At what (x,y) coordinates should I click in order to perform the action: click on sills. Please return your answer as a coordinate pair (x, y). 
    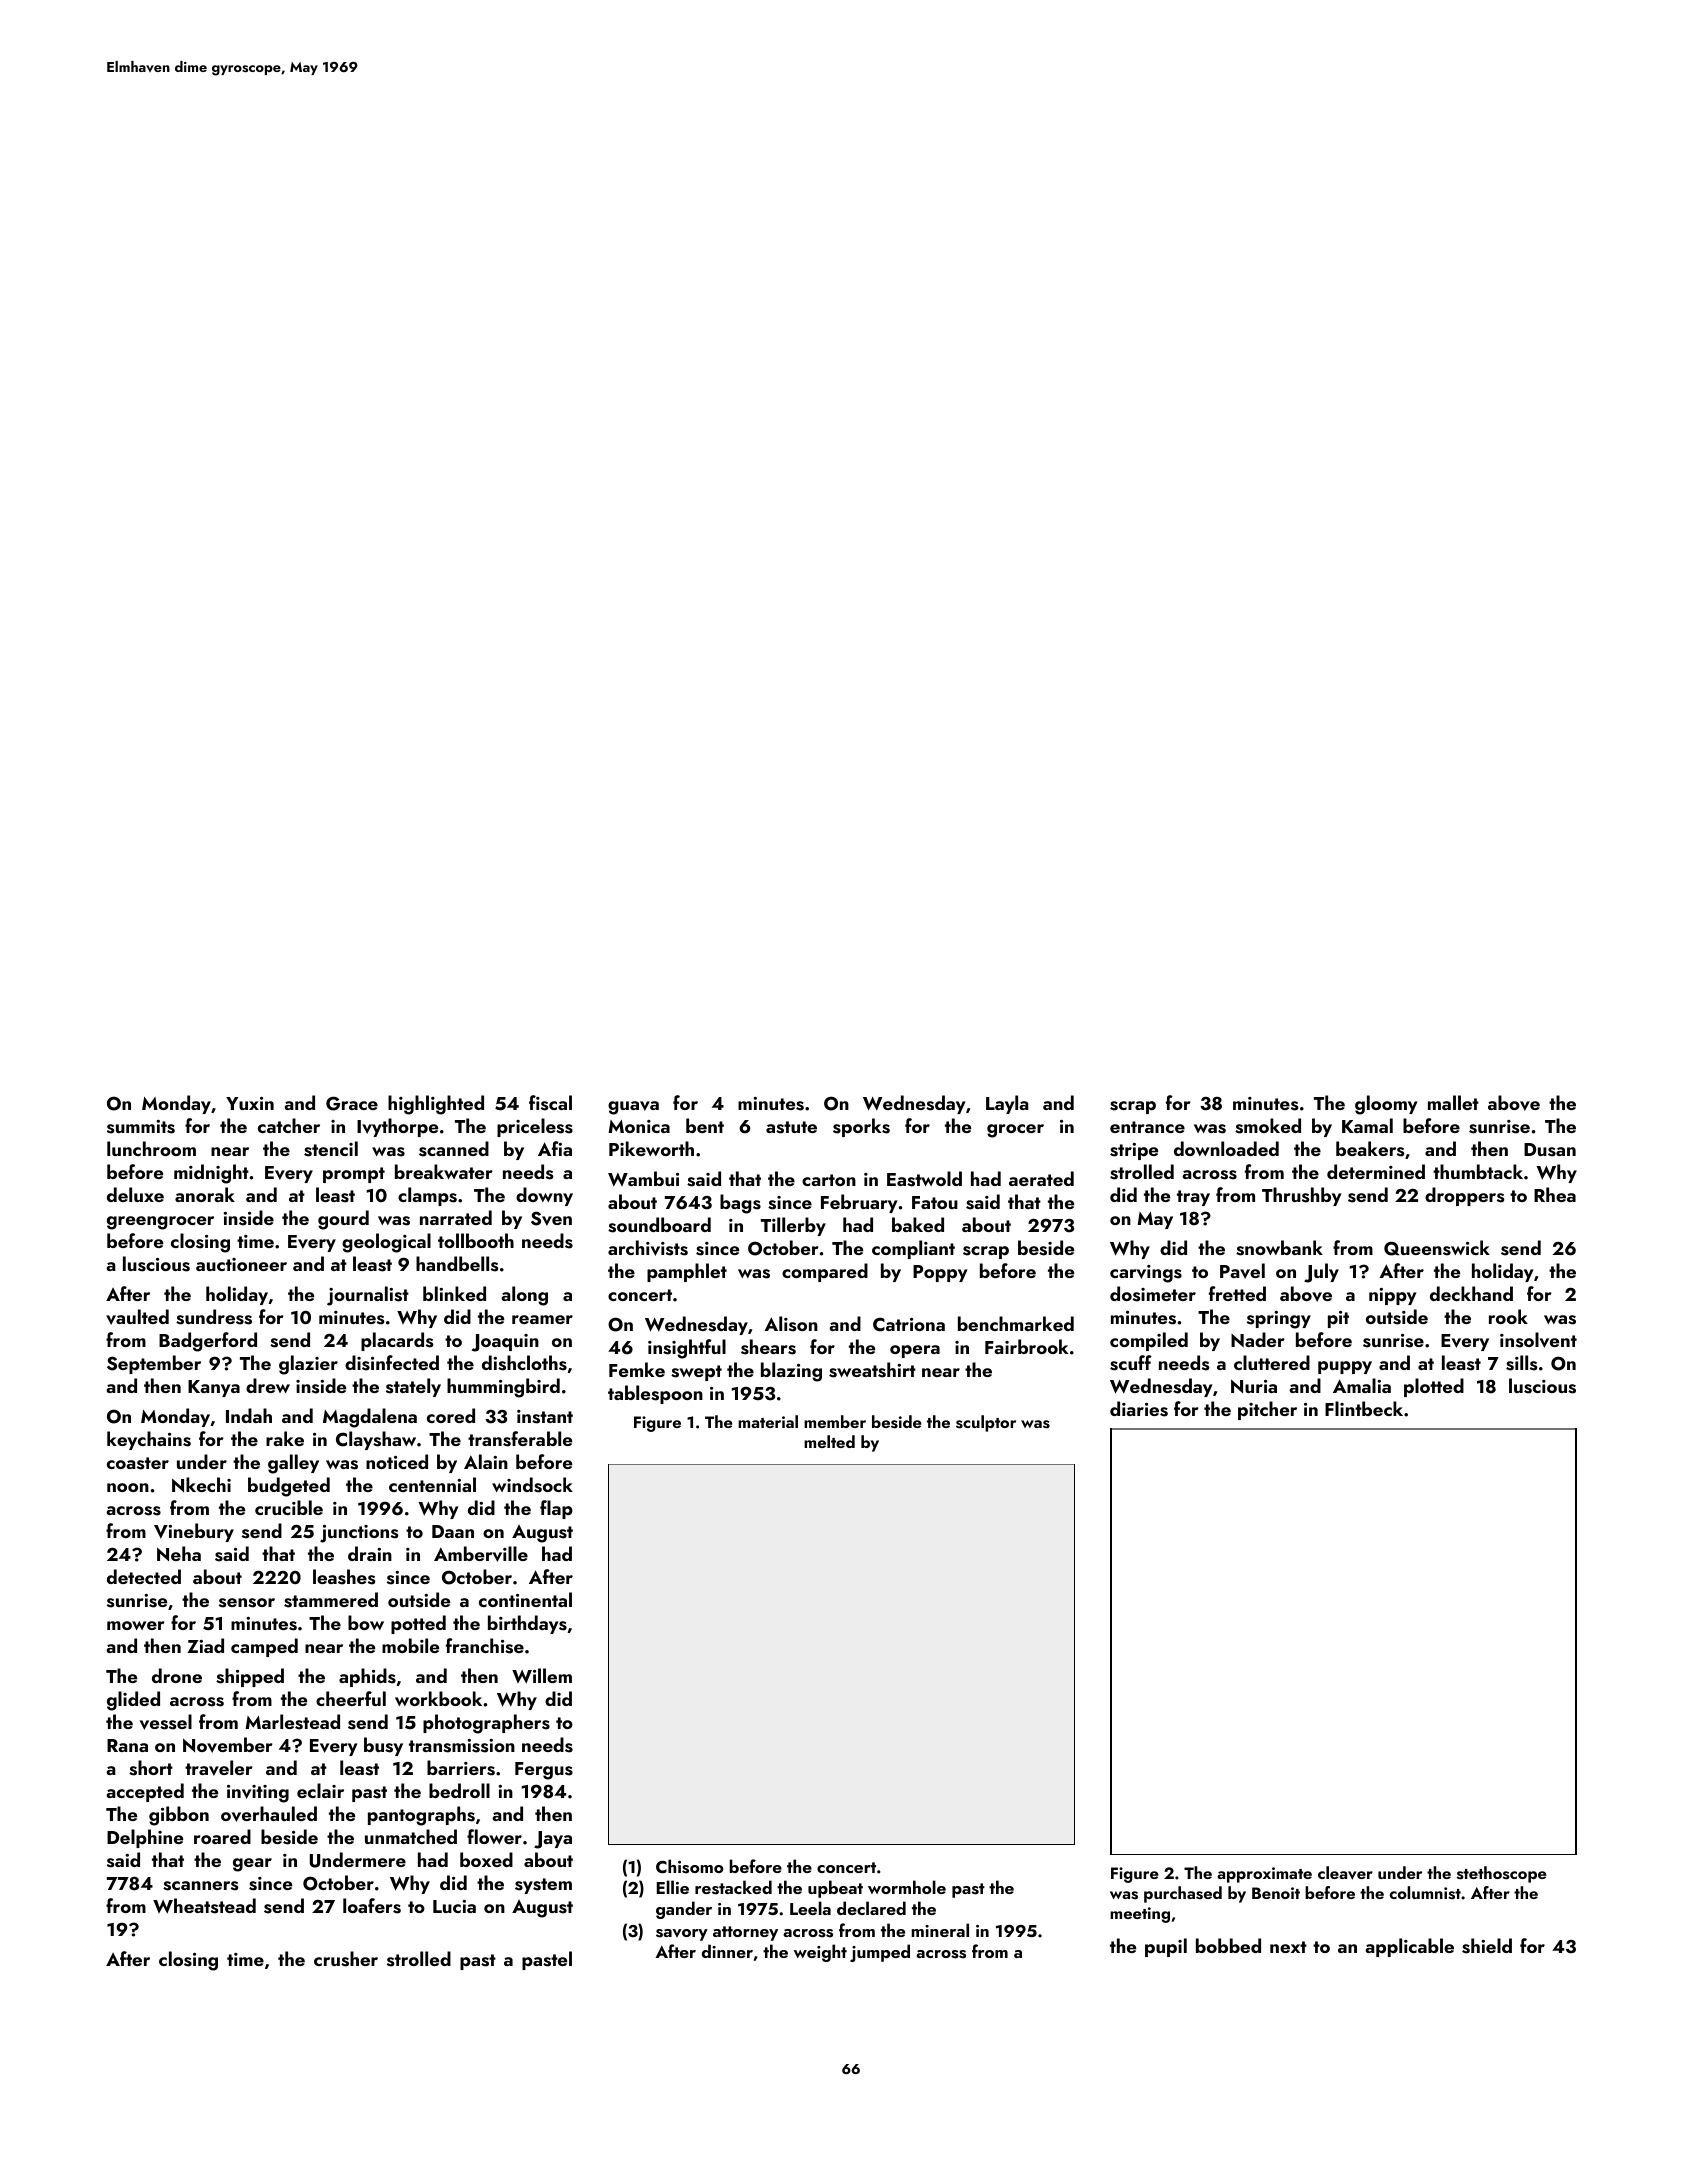
    Looking at the image, I should click on (1521, 1363).
